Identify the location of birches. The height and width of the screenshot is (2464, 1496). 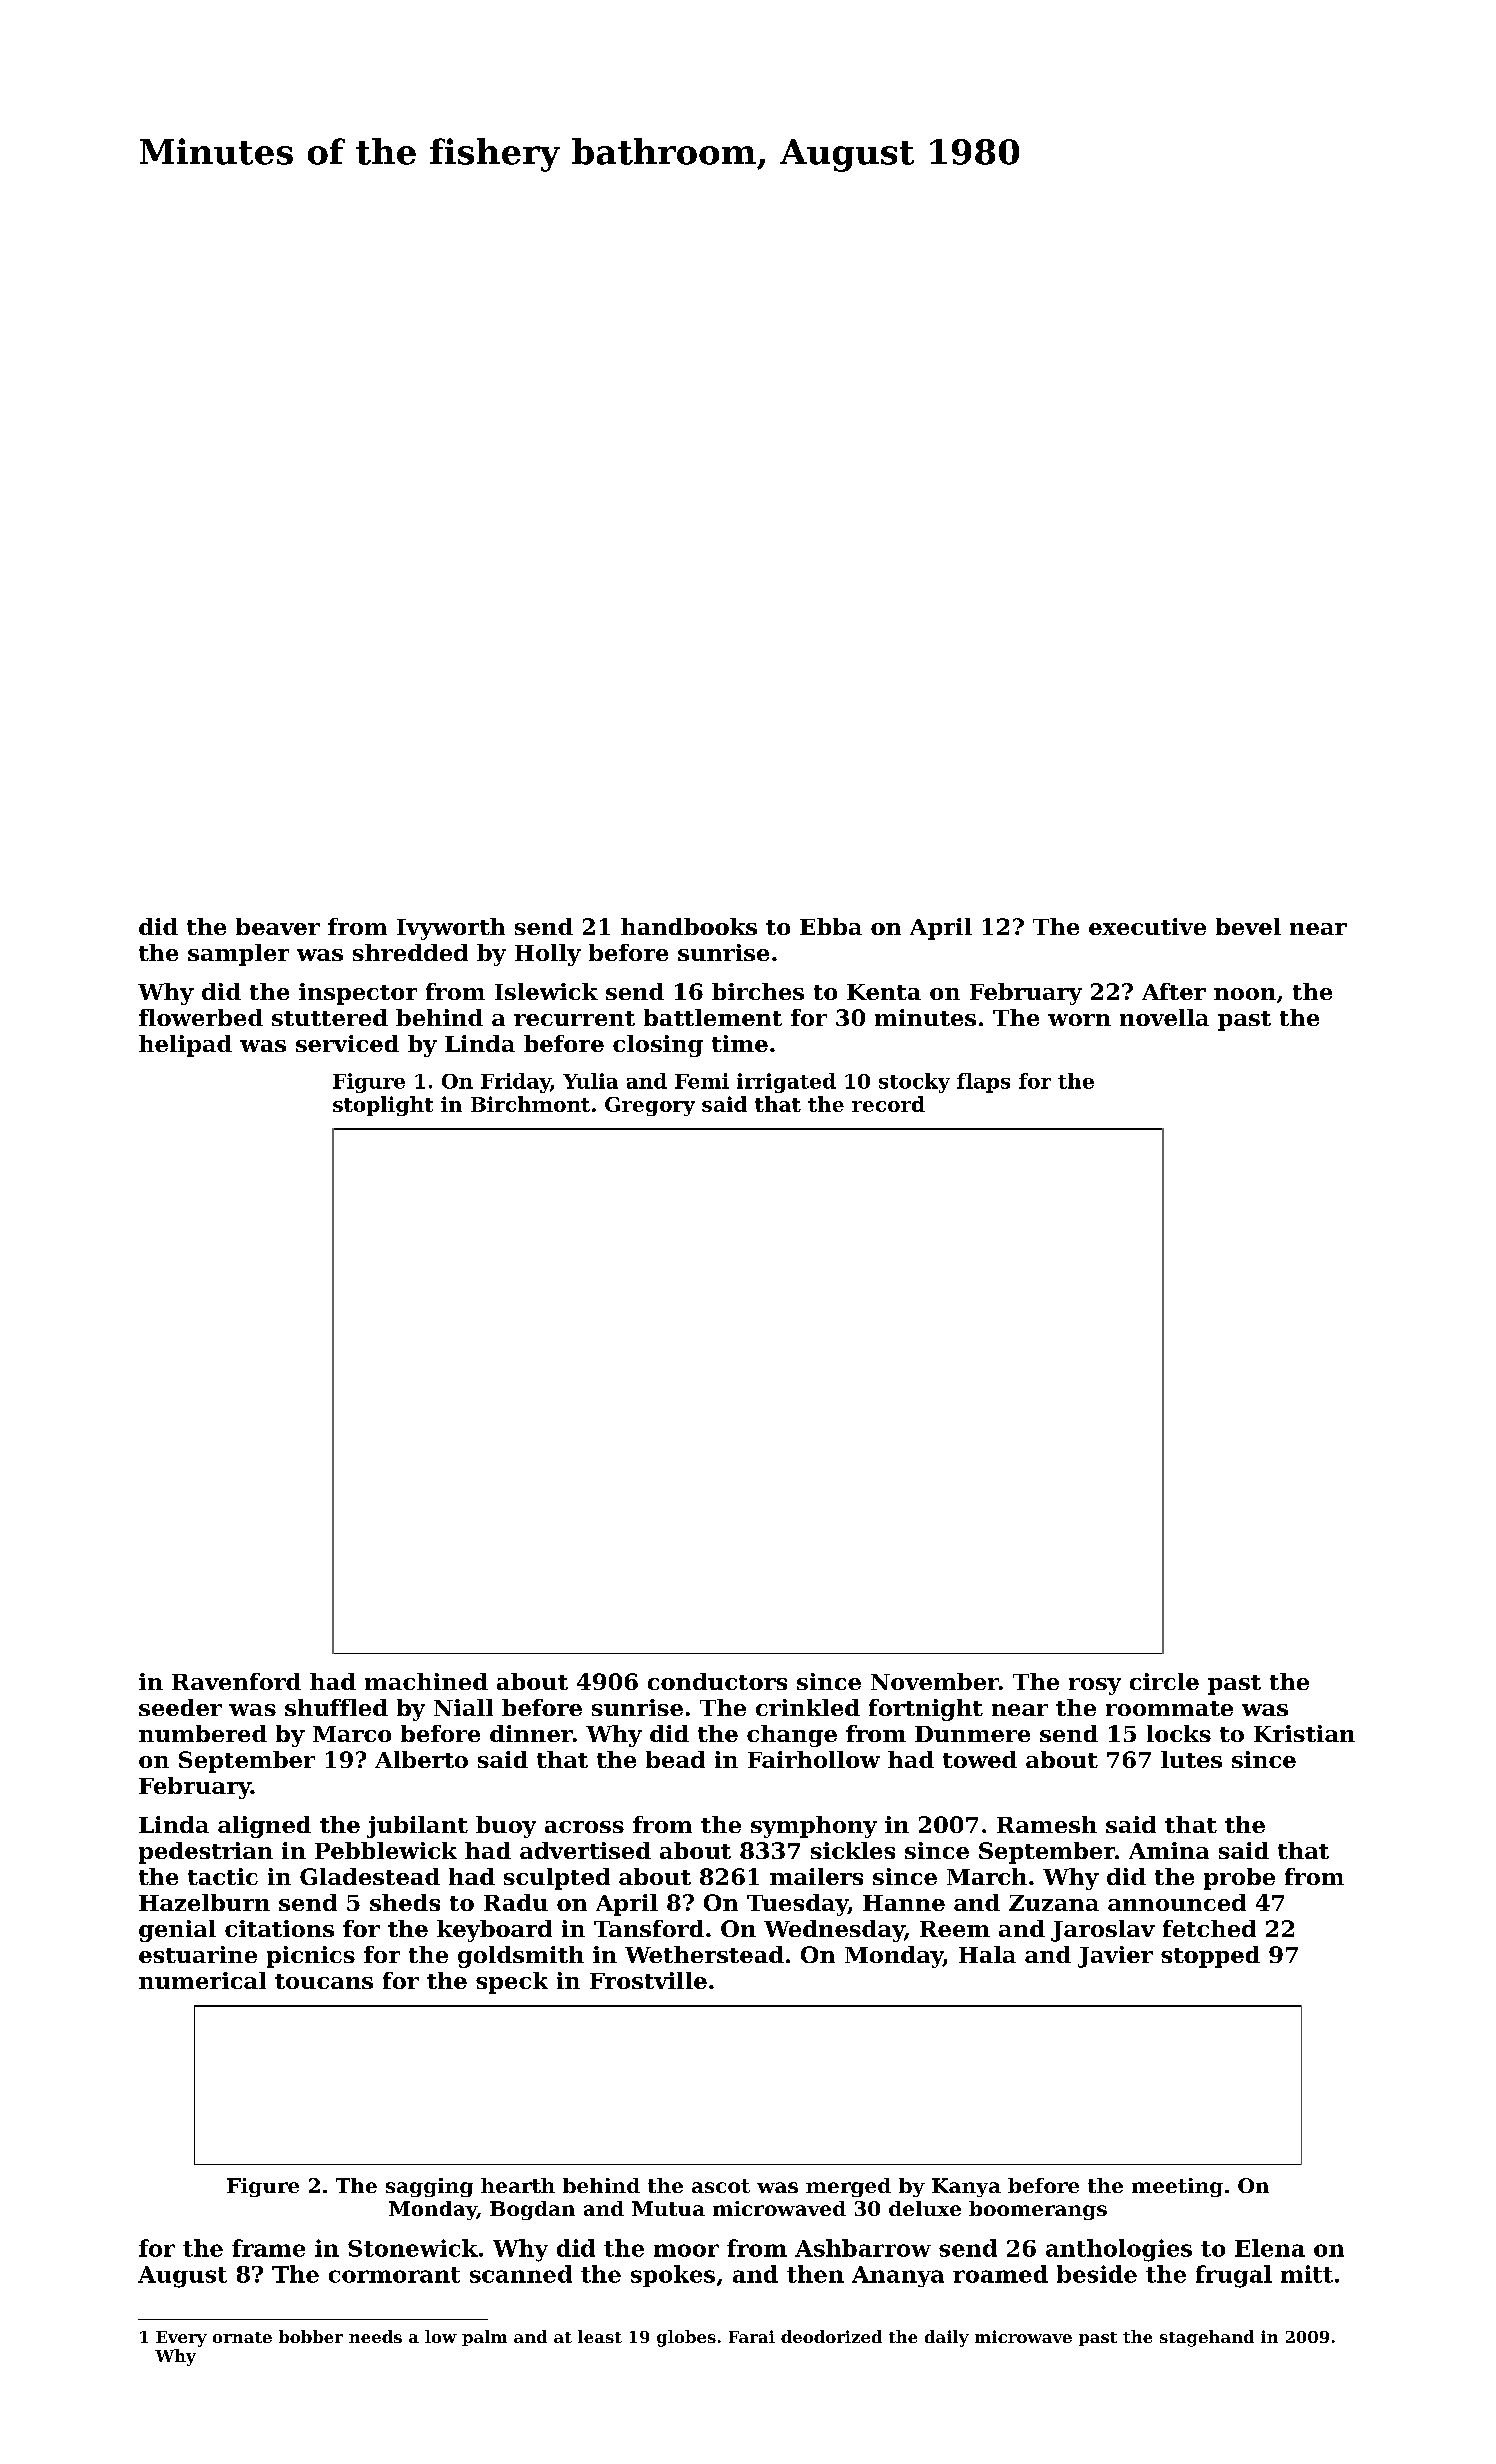
(758, 991).
